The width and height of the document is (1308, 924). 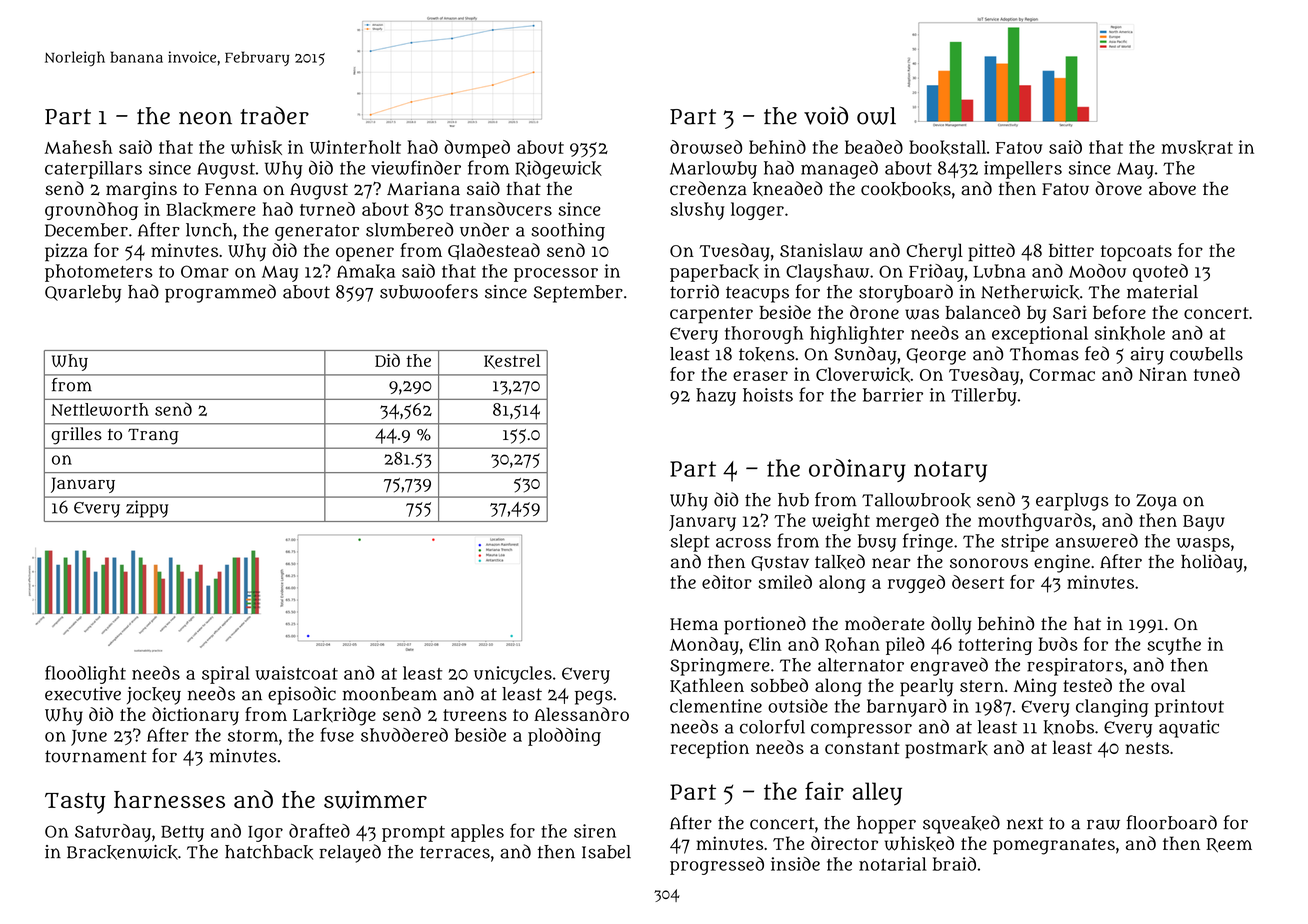 What do you see at coordinates (1197, 147) in the document?
I see `muskrat` at bounding box center [1197, 147].
